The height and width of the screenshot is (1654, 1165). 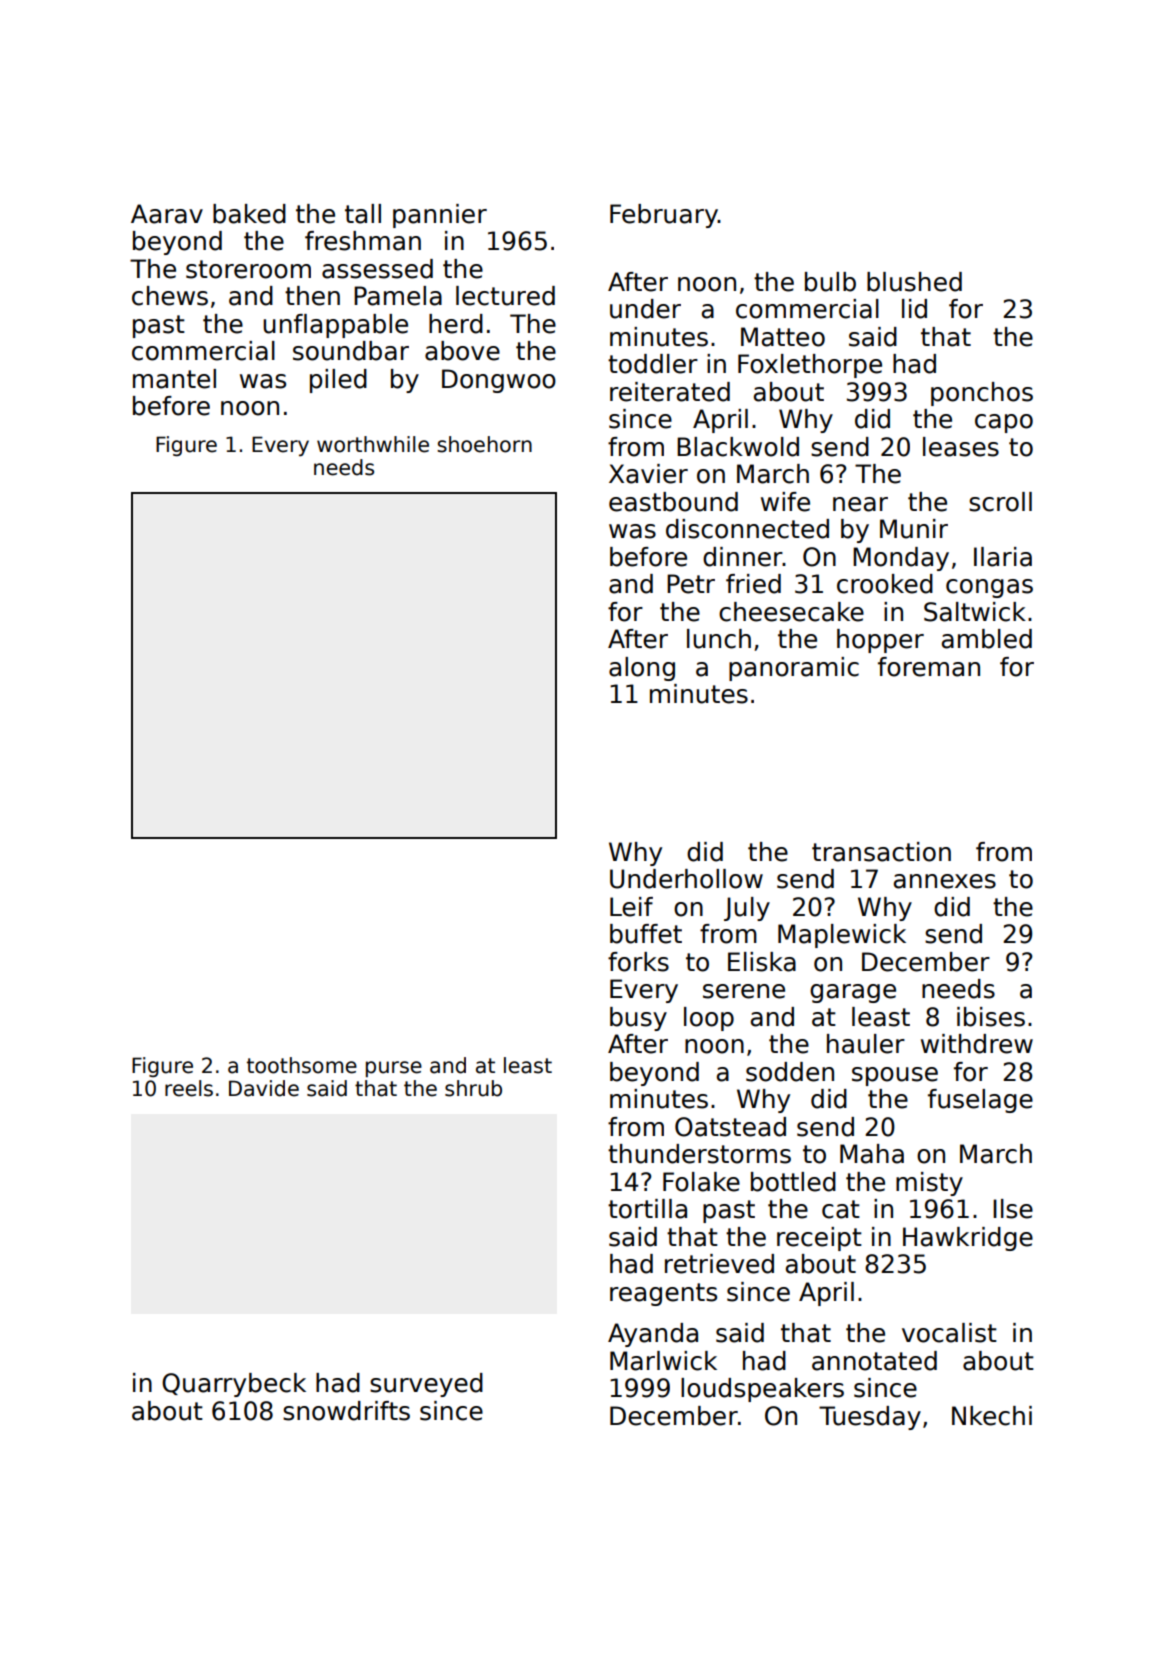 What do you see at coordinates (302, 1065) in the screenshot?
I see `toothsome` at bounding box center [302, 1065].
